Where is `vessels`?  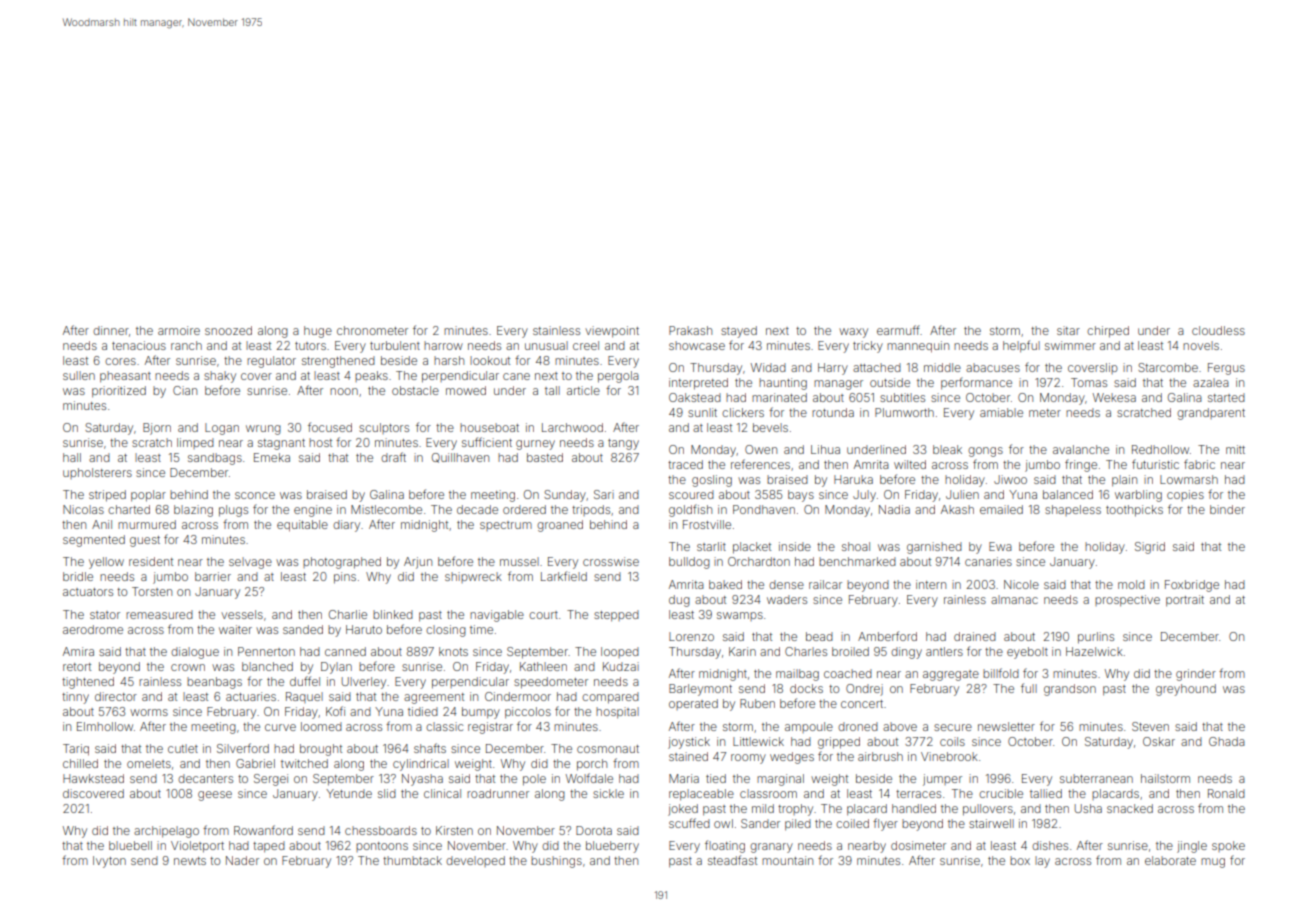
vessels is located at coordinates (242, 614).
